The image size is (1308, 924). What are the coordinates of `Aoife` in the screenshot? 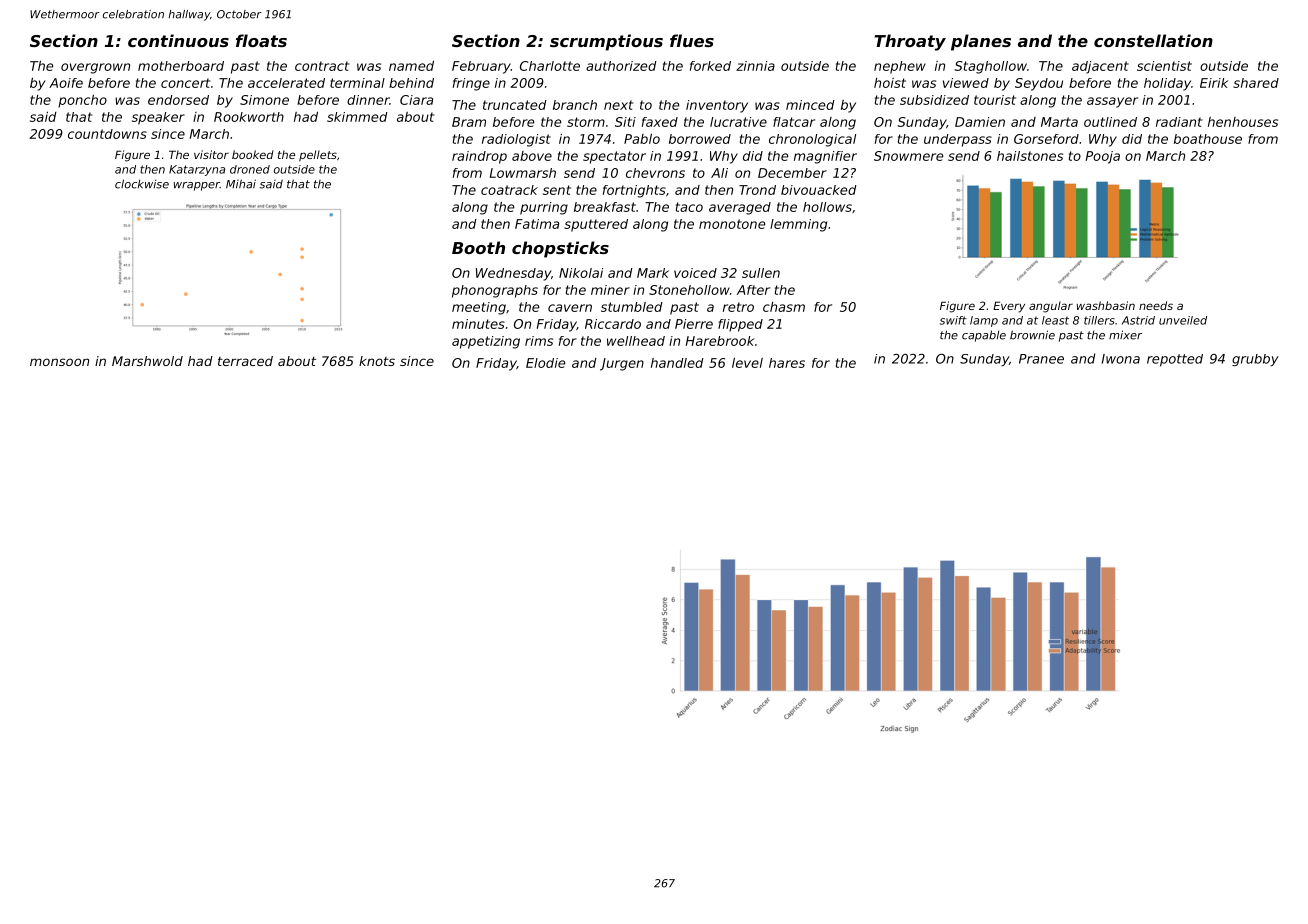 It's located at (66, 83).
